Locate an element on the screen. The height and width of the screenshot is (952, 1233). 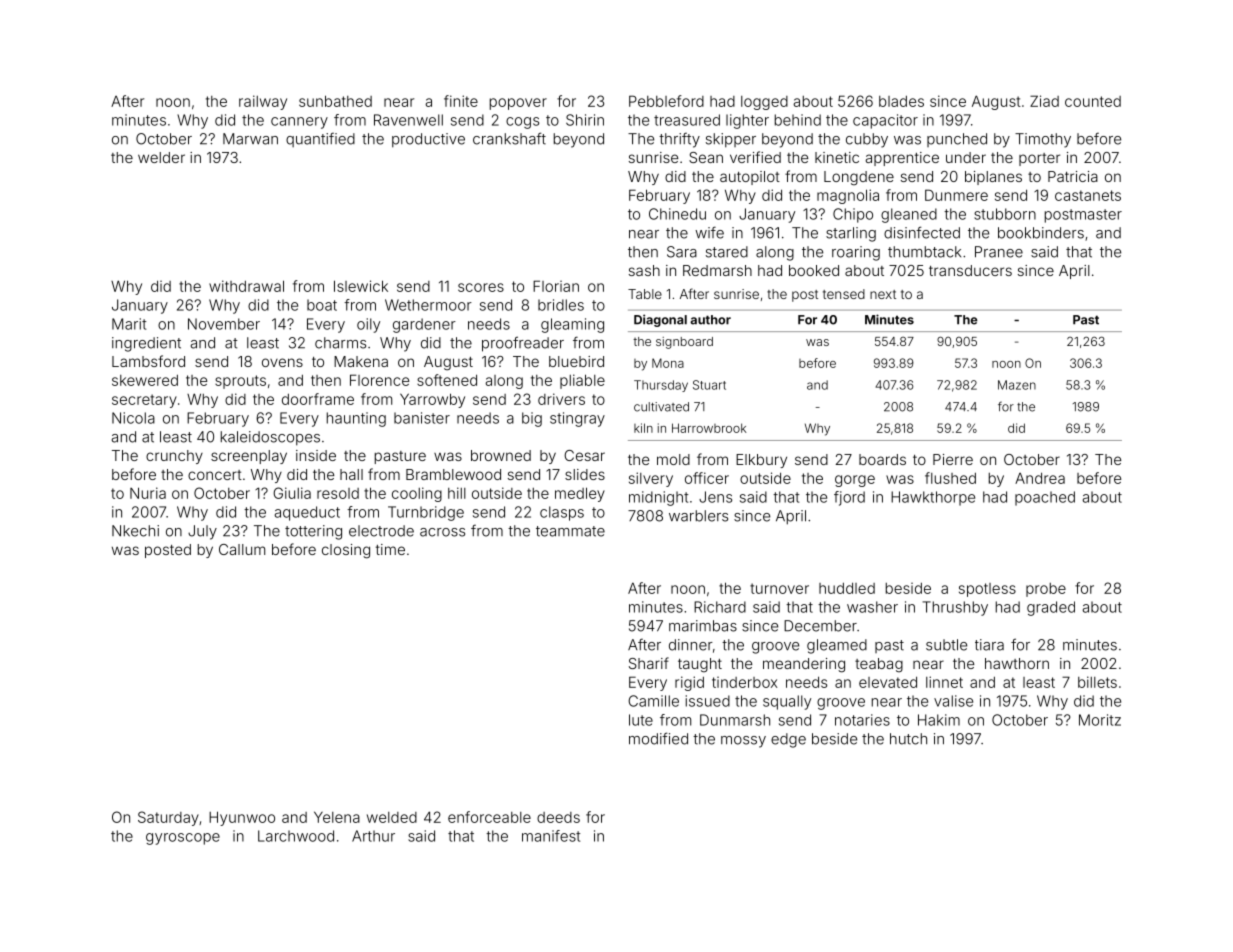
Florence is located at coordinates (379, 380).
